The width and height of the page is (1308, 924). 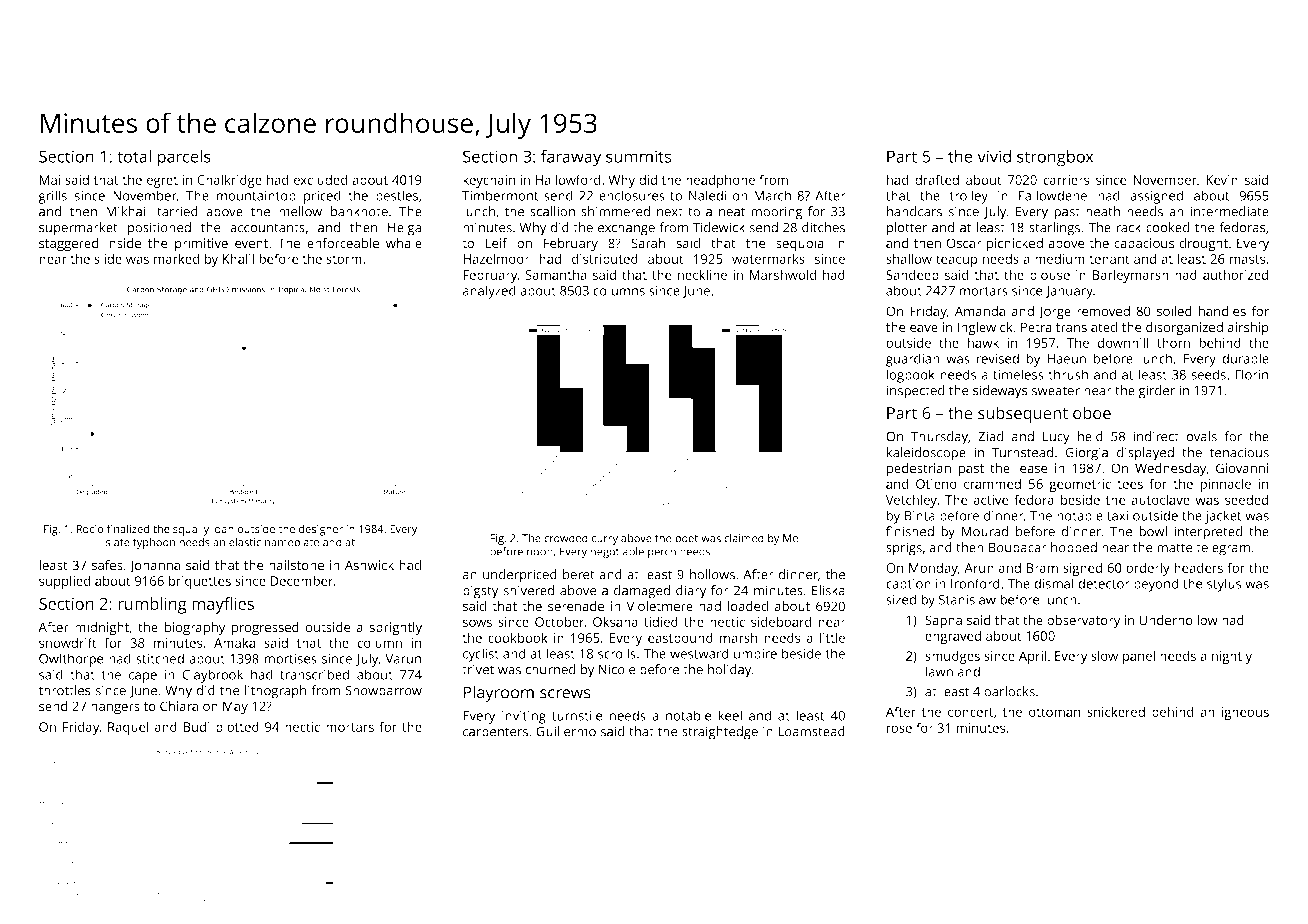 I want to click on claimed, so click(x=744, y=538).
